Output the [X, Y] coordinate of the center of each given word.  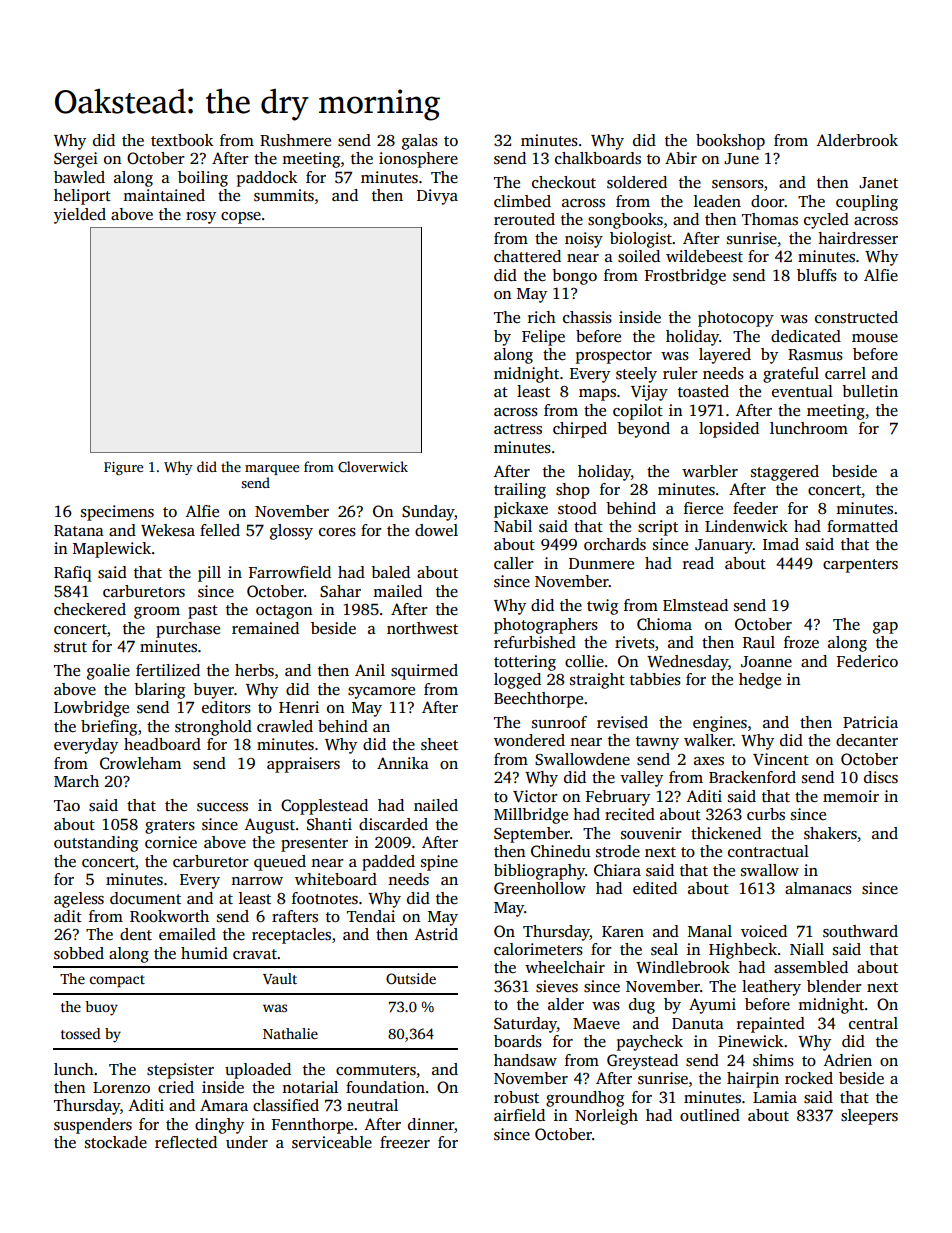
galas [420, 142]
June [741, 158]
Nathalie [290, 1033]
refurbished [535, 642]
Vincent [781, 759]
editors [226, 707]
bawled [79, 177]
